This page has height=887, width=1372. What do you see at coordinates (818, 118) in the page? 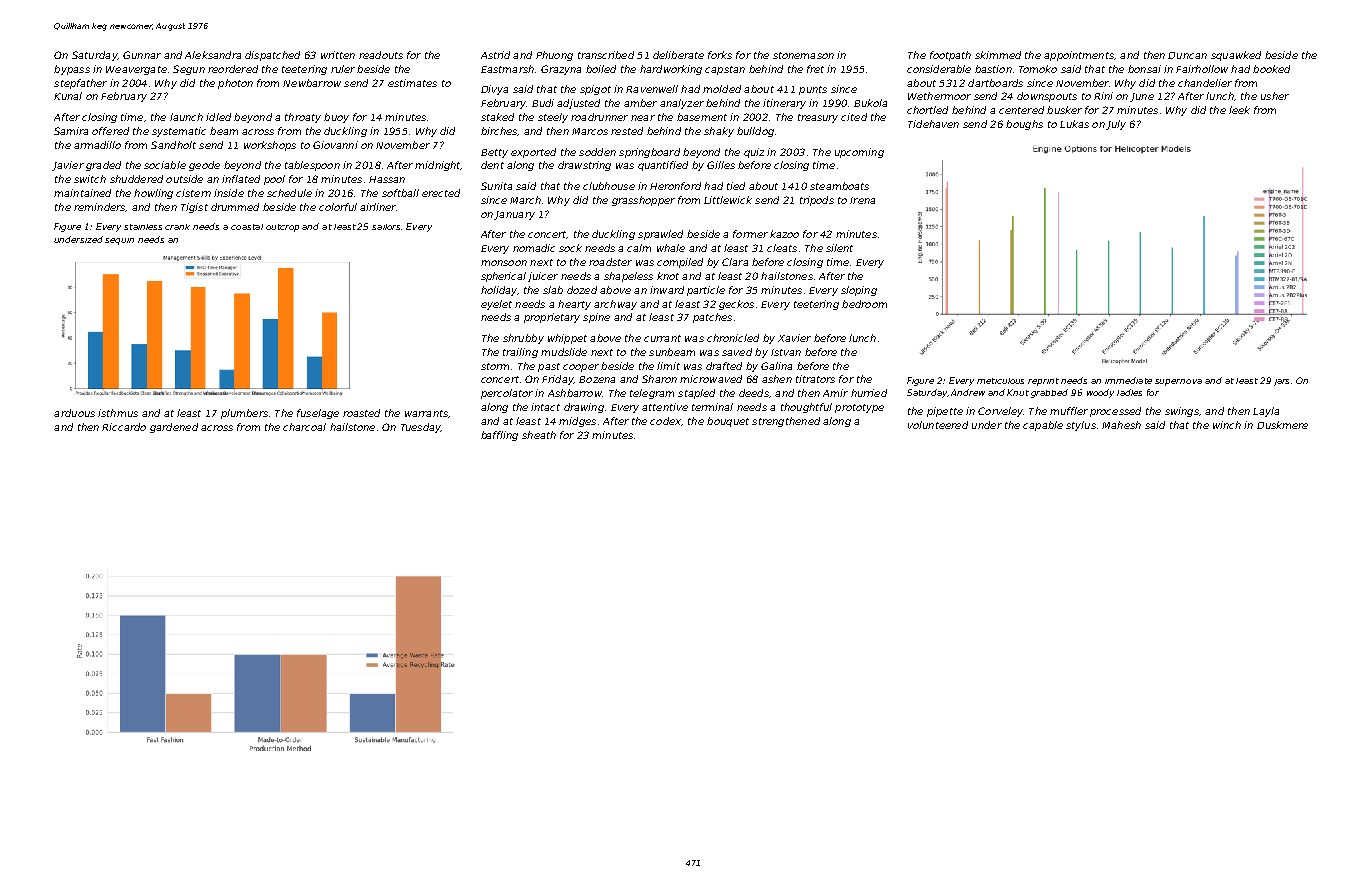
I see `treasury` at bounding box center [818, 118].
